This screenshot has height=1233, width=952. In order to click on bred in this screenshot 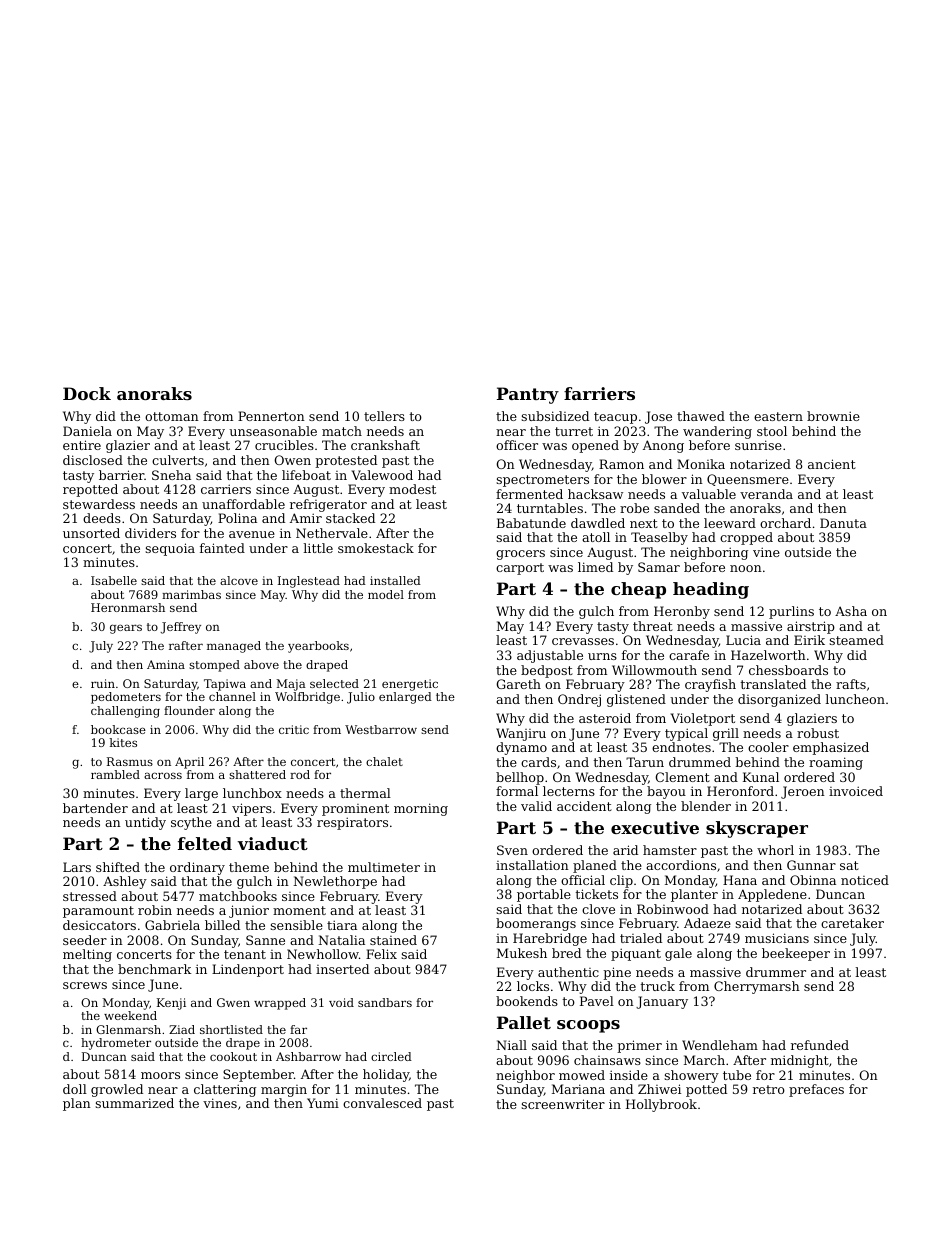, I will do `click(566, 953)`.
